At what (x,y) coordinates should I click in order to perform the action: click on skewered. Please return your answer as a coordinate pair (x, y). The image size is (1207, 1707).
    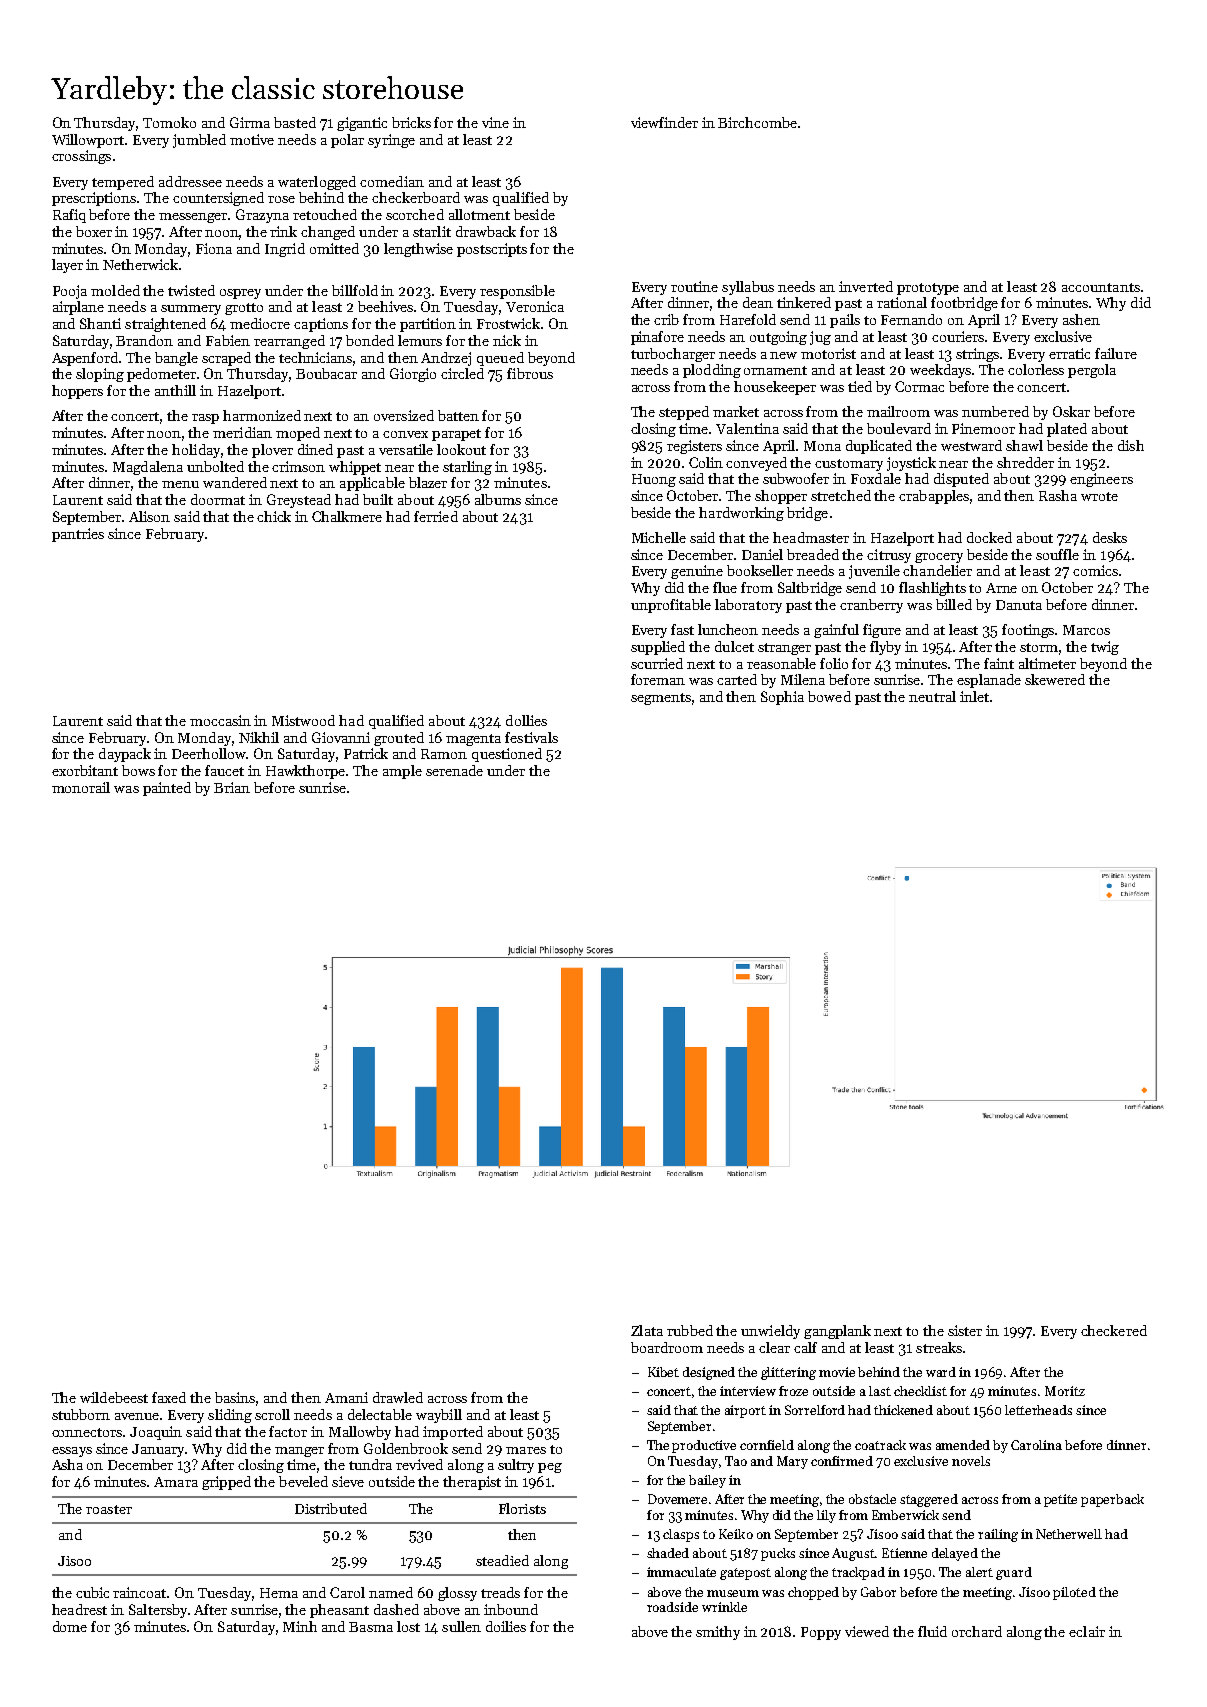
    Looking at the image, I should click on (1055, 679).
